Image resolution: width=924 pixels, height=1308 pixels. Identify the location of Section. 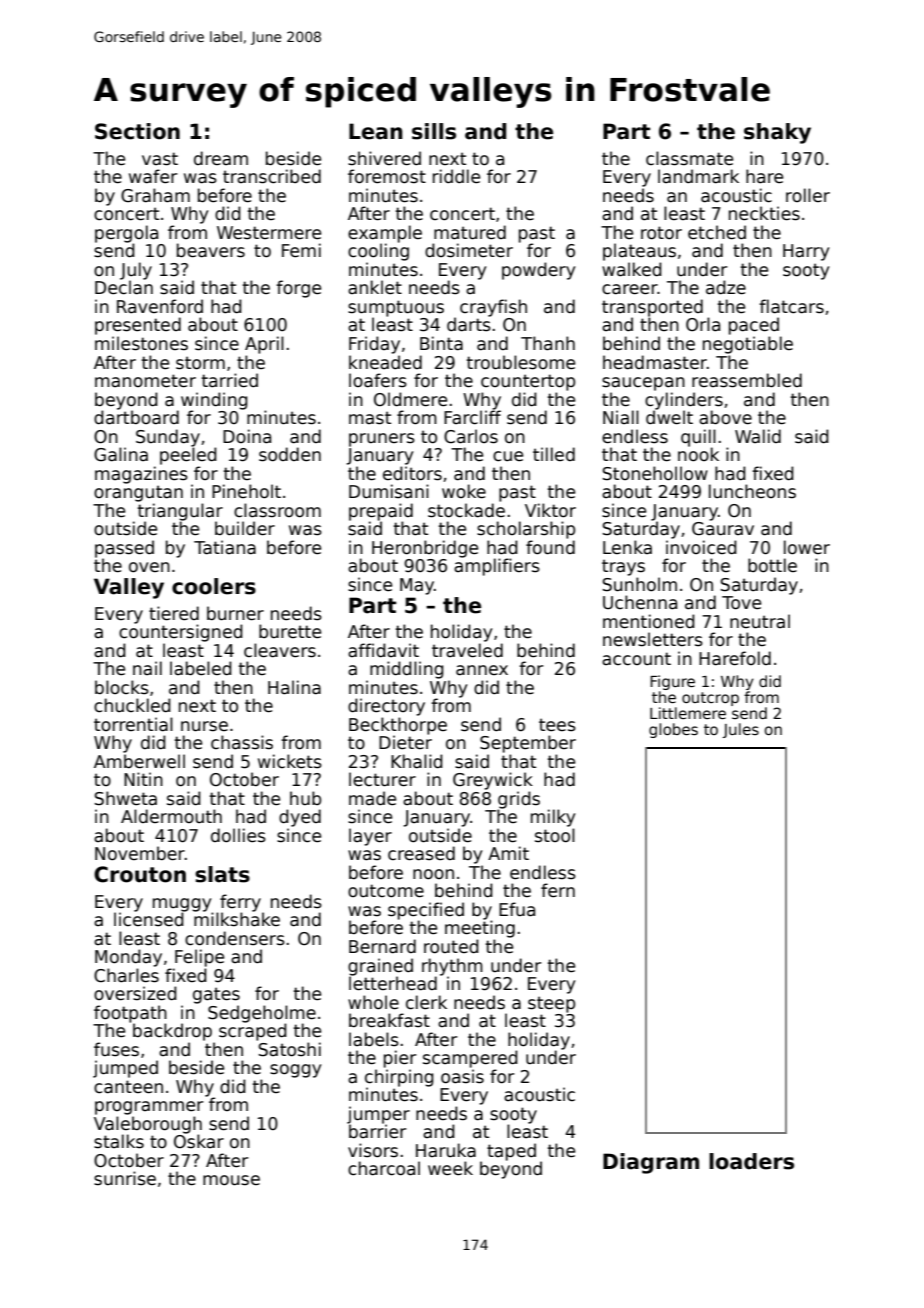
(137, 131).
